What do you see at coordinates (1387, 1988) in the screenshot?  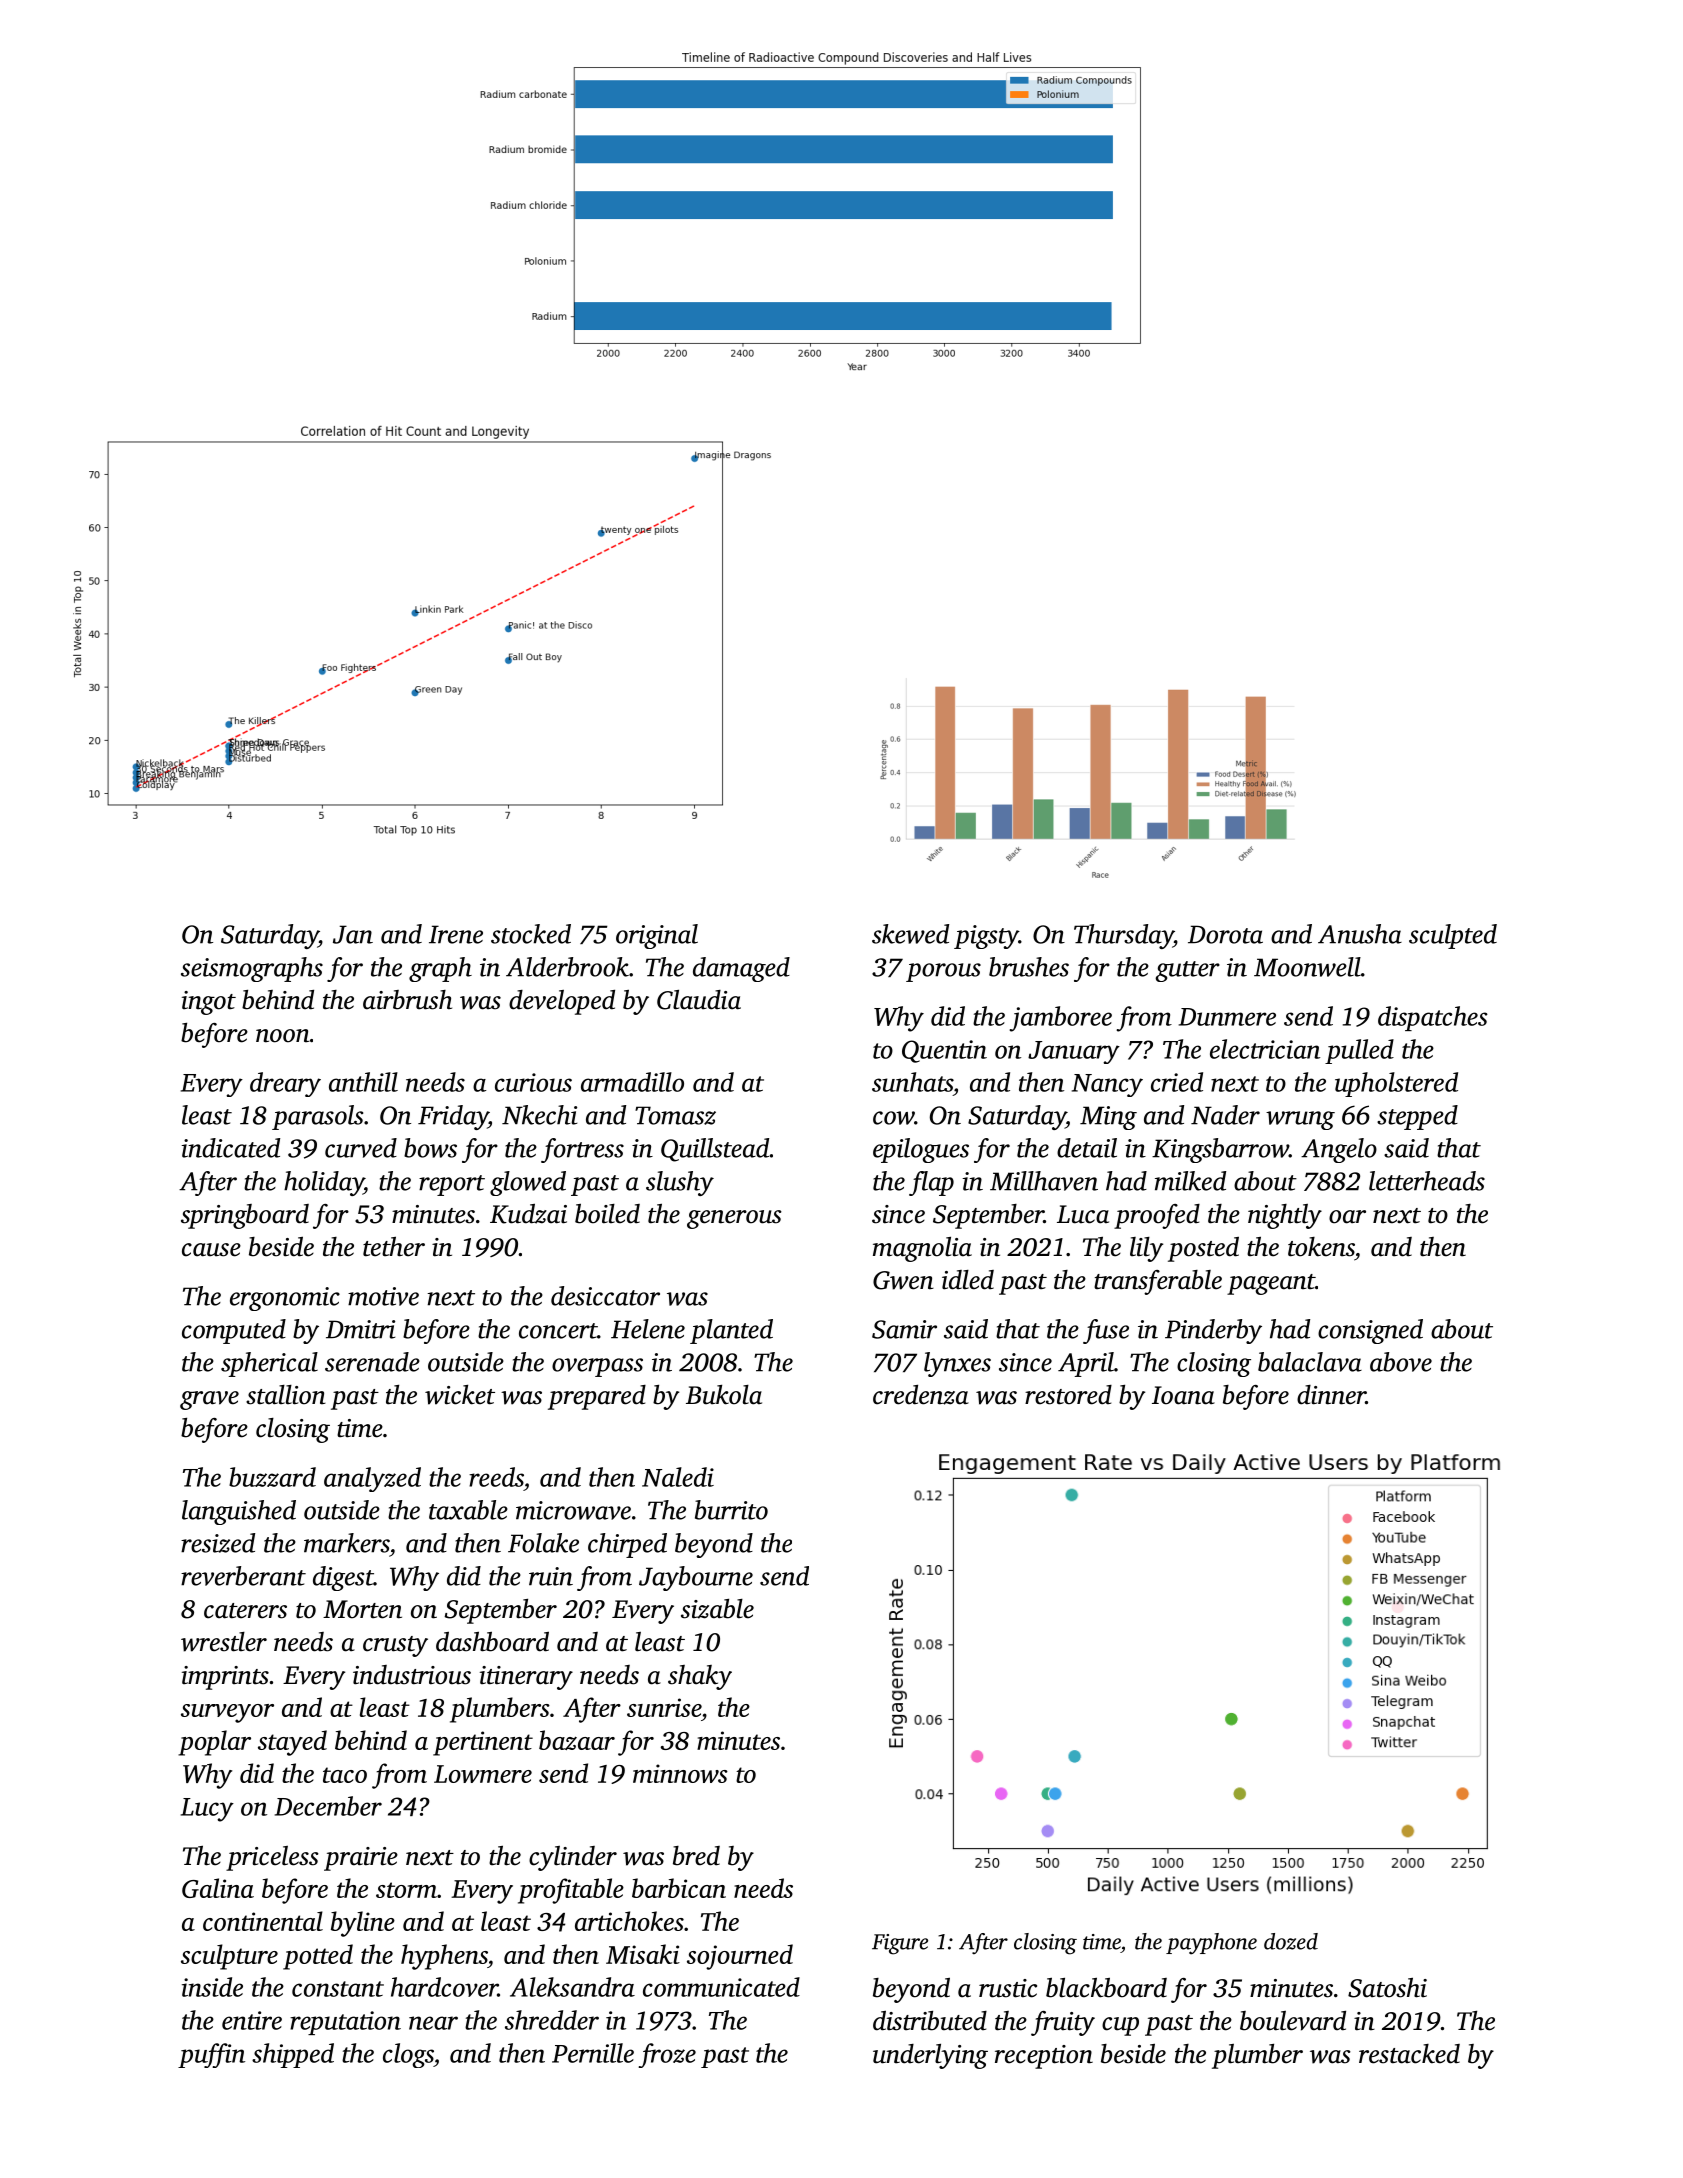 I see `Satoshi` at bounding box center [1387, 1988].
